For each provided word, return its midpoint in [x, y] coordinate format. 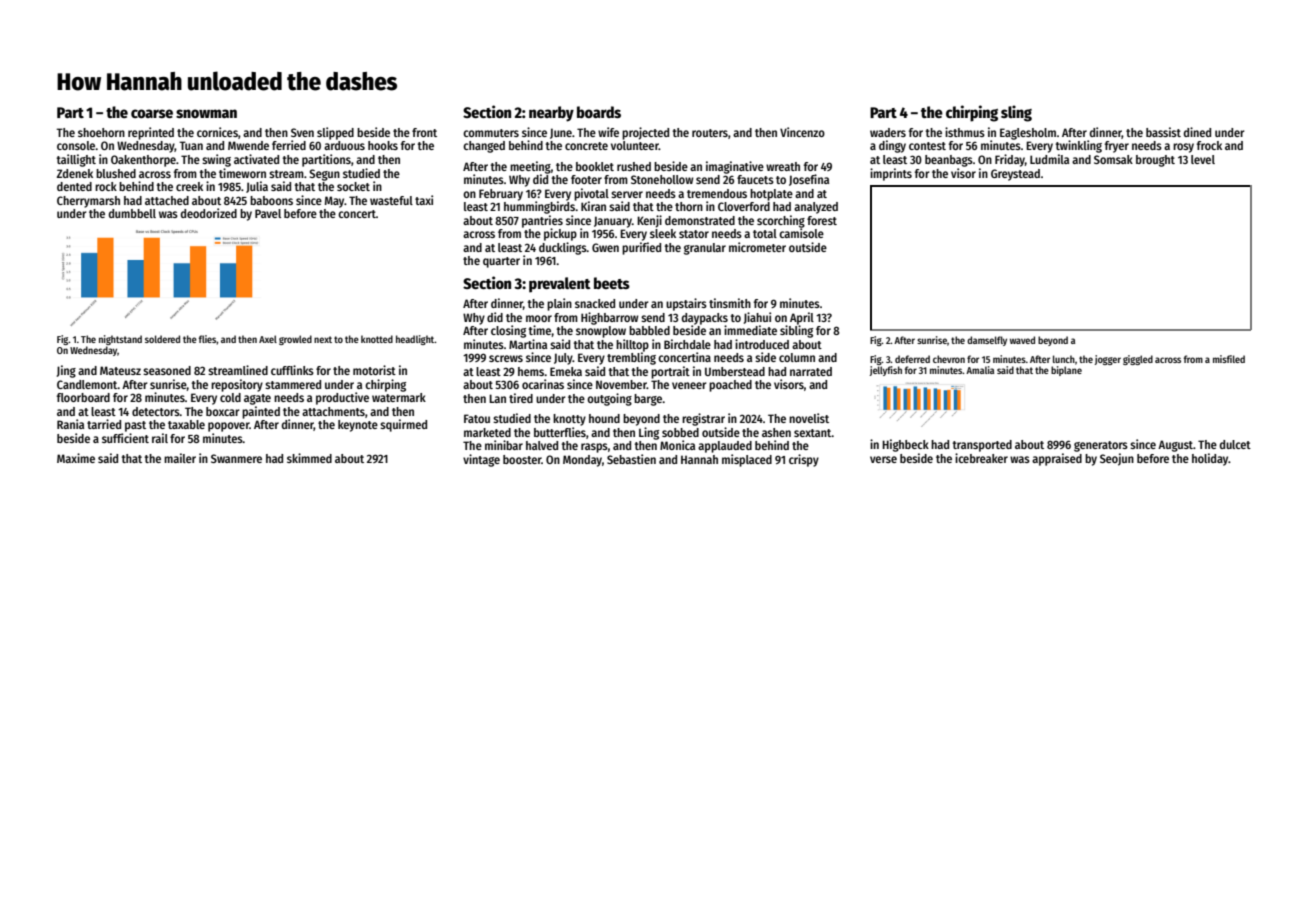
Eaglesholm [1028, 134]
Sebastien [631, 459]
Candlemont [87, 384]
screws [506, 358]
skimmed [309, 458]
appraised [1057, 459]
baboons [271, 200]
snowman [206, 113]
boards [599, 112]
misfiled [1229, 359]
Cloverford [744, 206]
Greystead [1015, 175]
